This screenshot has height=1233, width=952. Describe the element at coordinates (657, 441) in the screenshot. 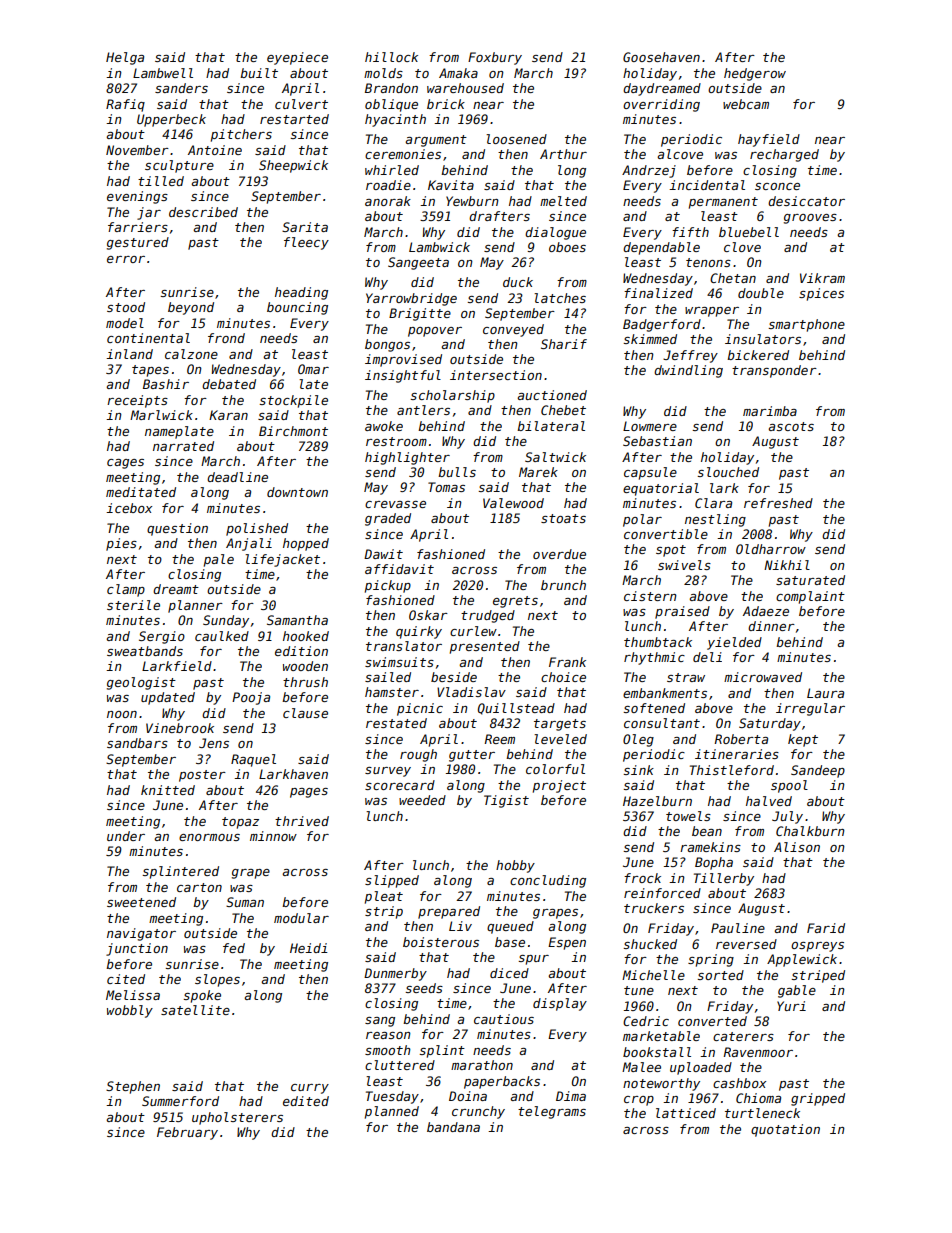

I see `Sebastian` at that location.
